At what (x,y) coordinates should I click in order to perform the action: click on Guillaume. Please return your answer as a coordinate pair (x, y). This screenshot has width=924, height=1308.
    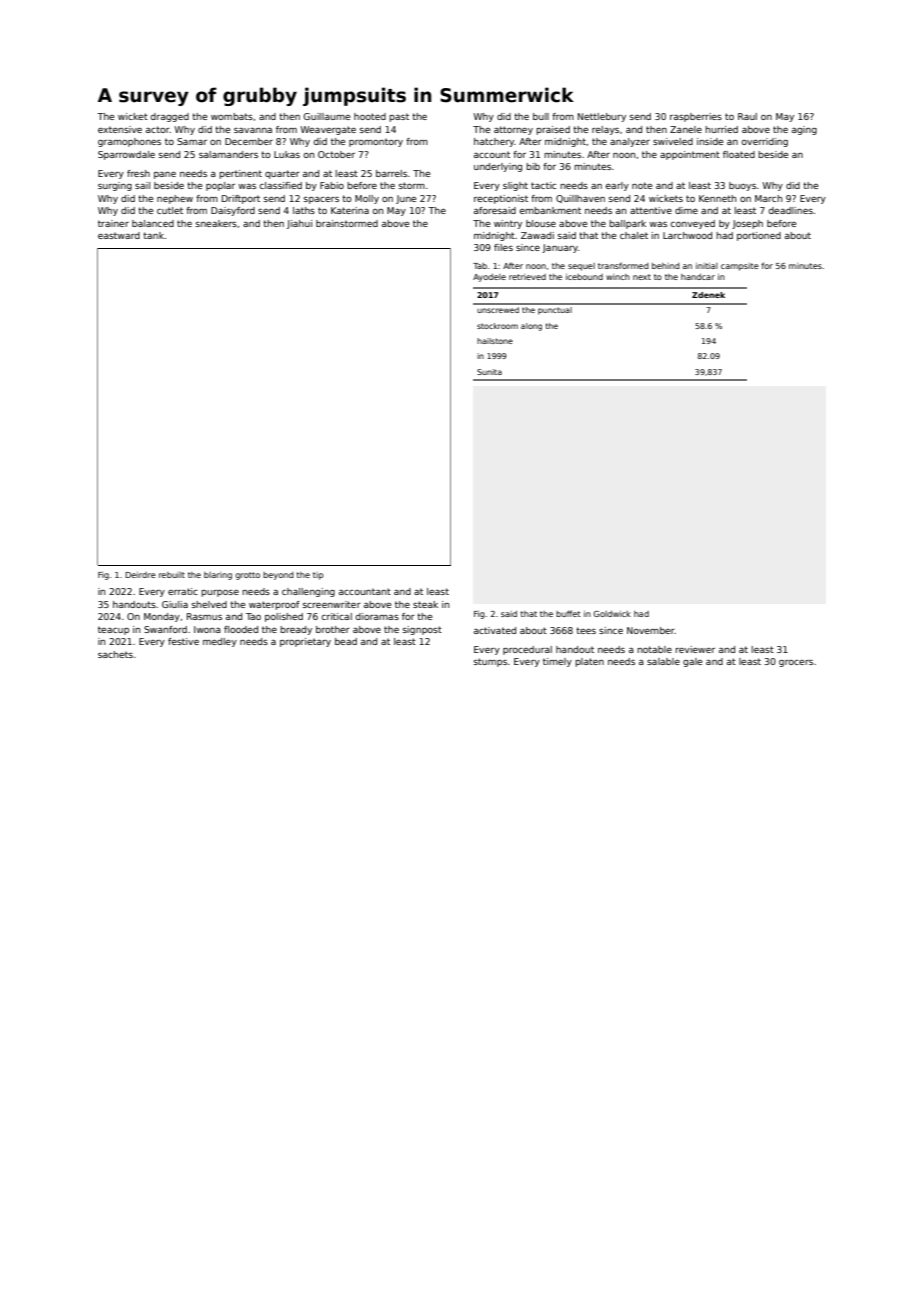
    Looking at the image, I should click on (327, 116).
